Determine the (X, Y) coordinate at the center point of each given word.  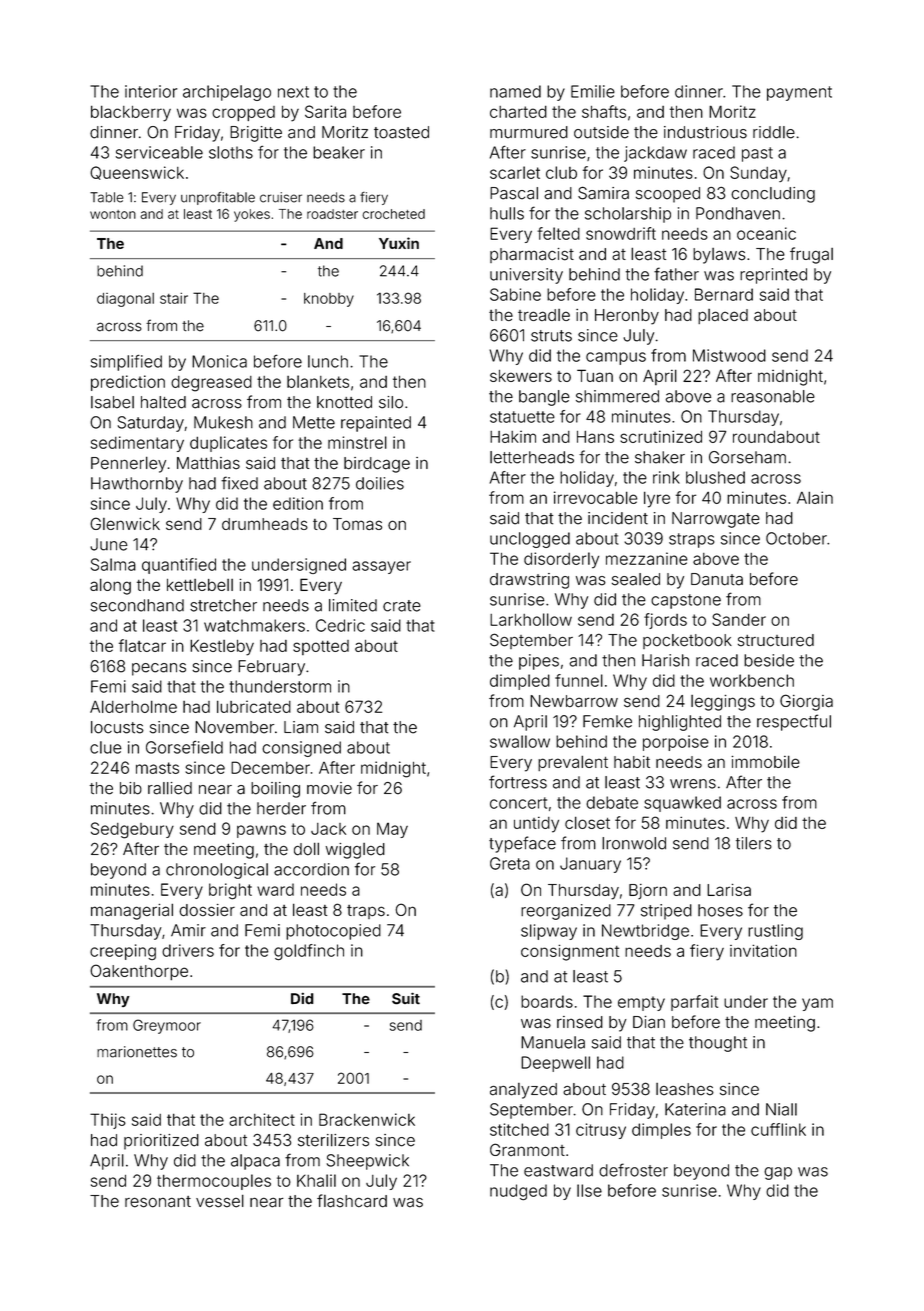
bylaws (719, 256)
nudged (518, 1192)
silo (391, 402)
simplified (126, 362)
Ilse (589, 1190)
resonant (158, 1202)
